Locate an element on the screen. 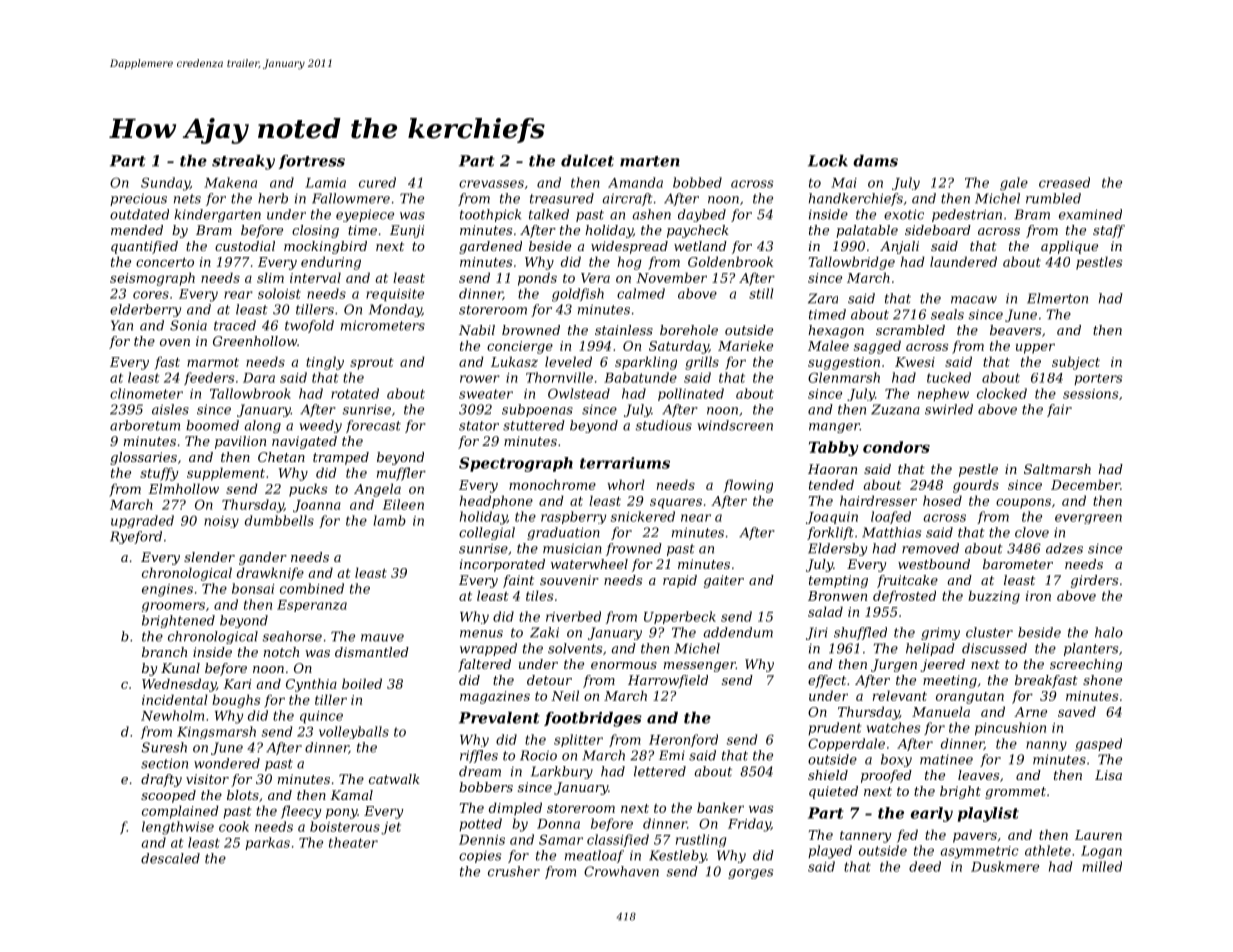 The height and width of the screenshot is (952, 1233). Elmerton is located at coordinates (1057, 298).
